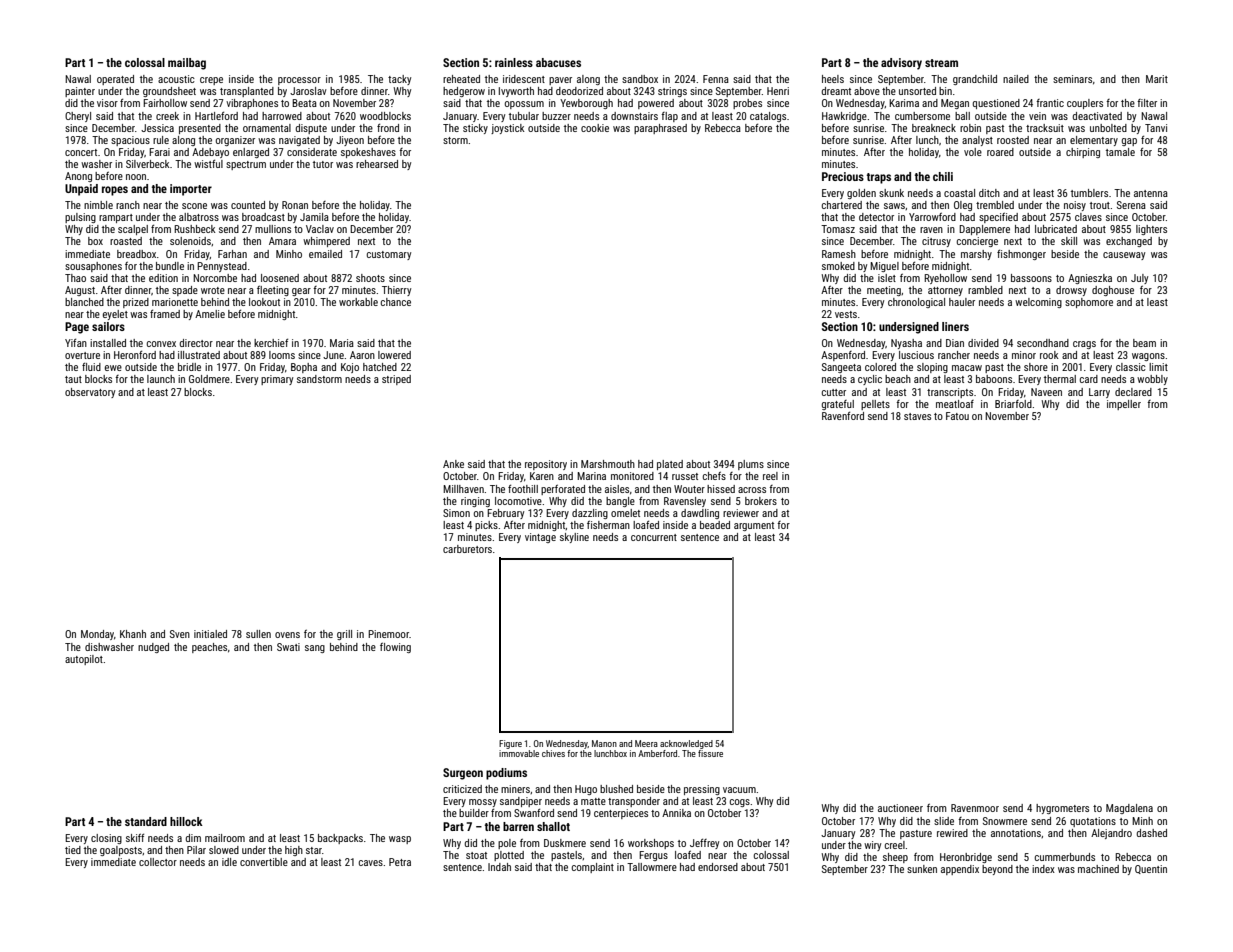 This page has width=1233, height=952. Describe the element at coordinates (301, 292) in the page. I see `gear` at that location.
